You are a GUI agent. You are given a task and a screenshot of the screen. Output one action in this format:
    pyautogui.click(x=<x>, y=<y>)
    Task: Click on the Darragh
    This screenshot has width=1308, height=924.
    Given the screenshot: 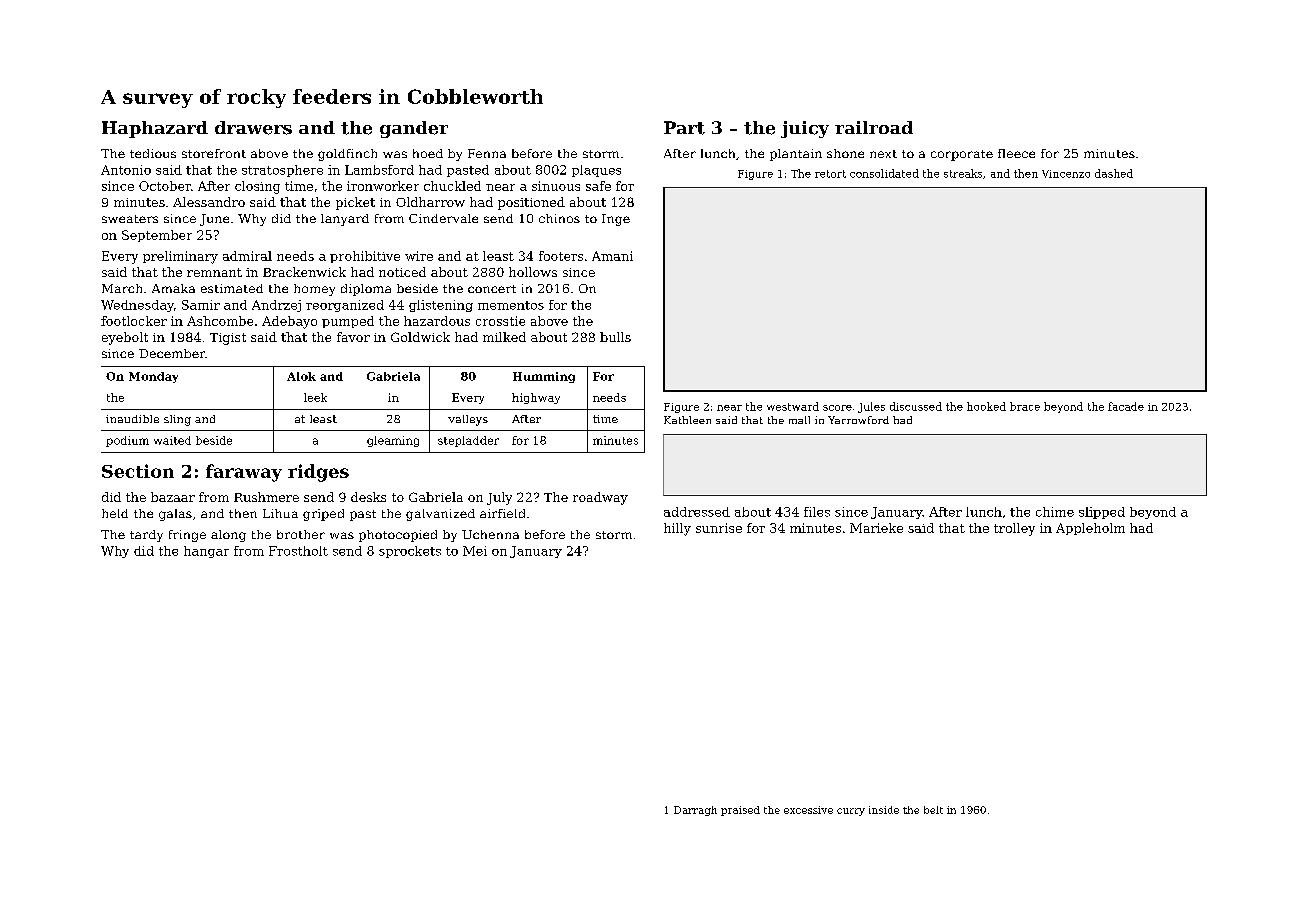 What is the action you would take?
    pyautogui.click(x=695, y=811)
